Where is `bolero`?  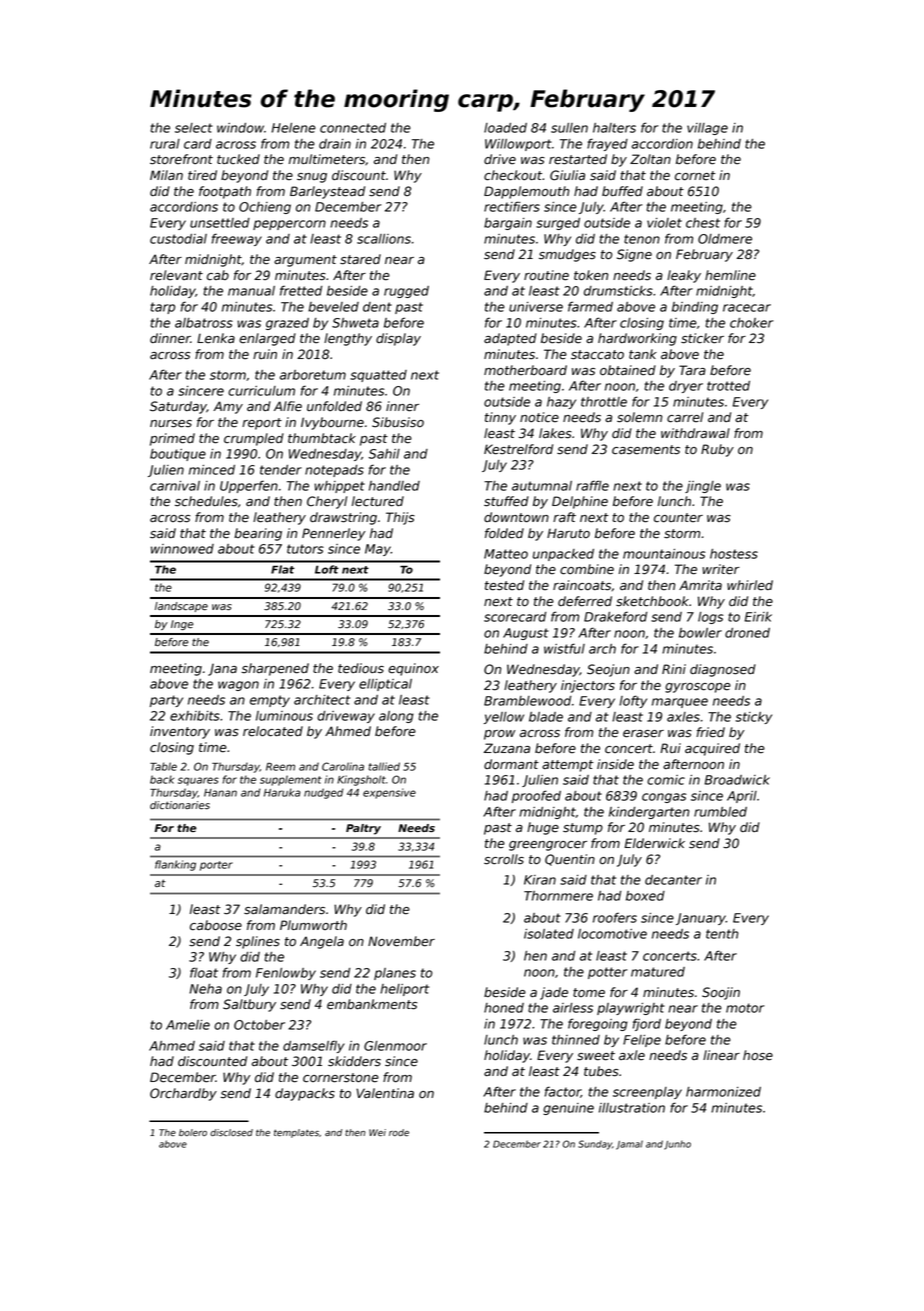
bolero is located at coordinates (193, 1132).
